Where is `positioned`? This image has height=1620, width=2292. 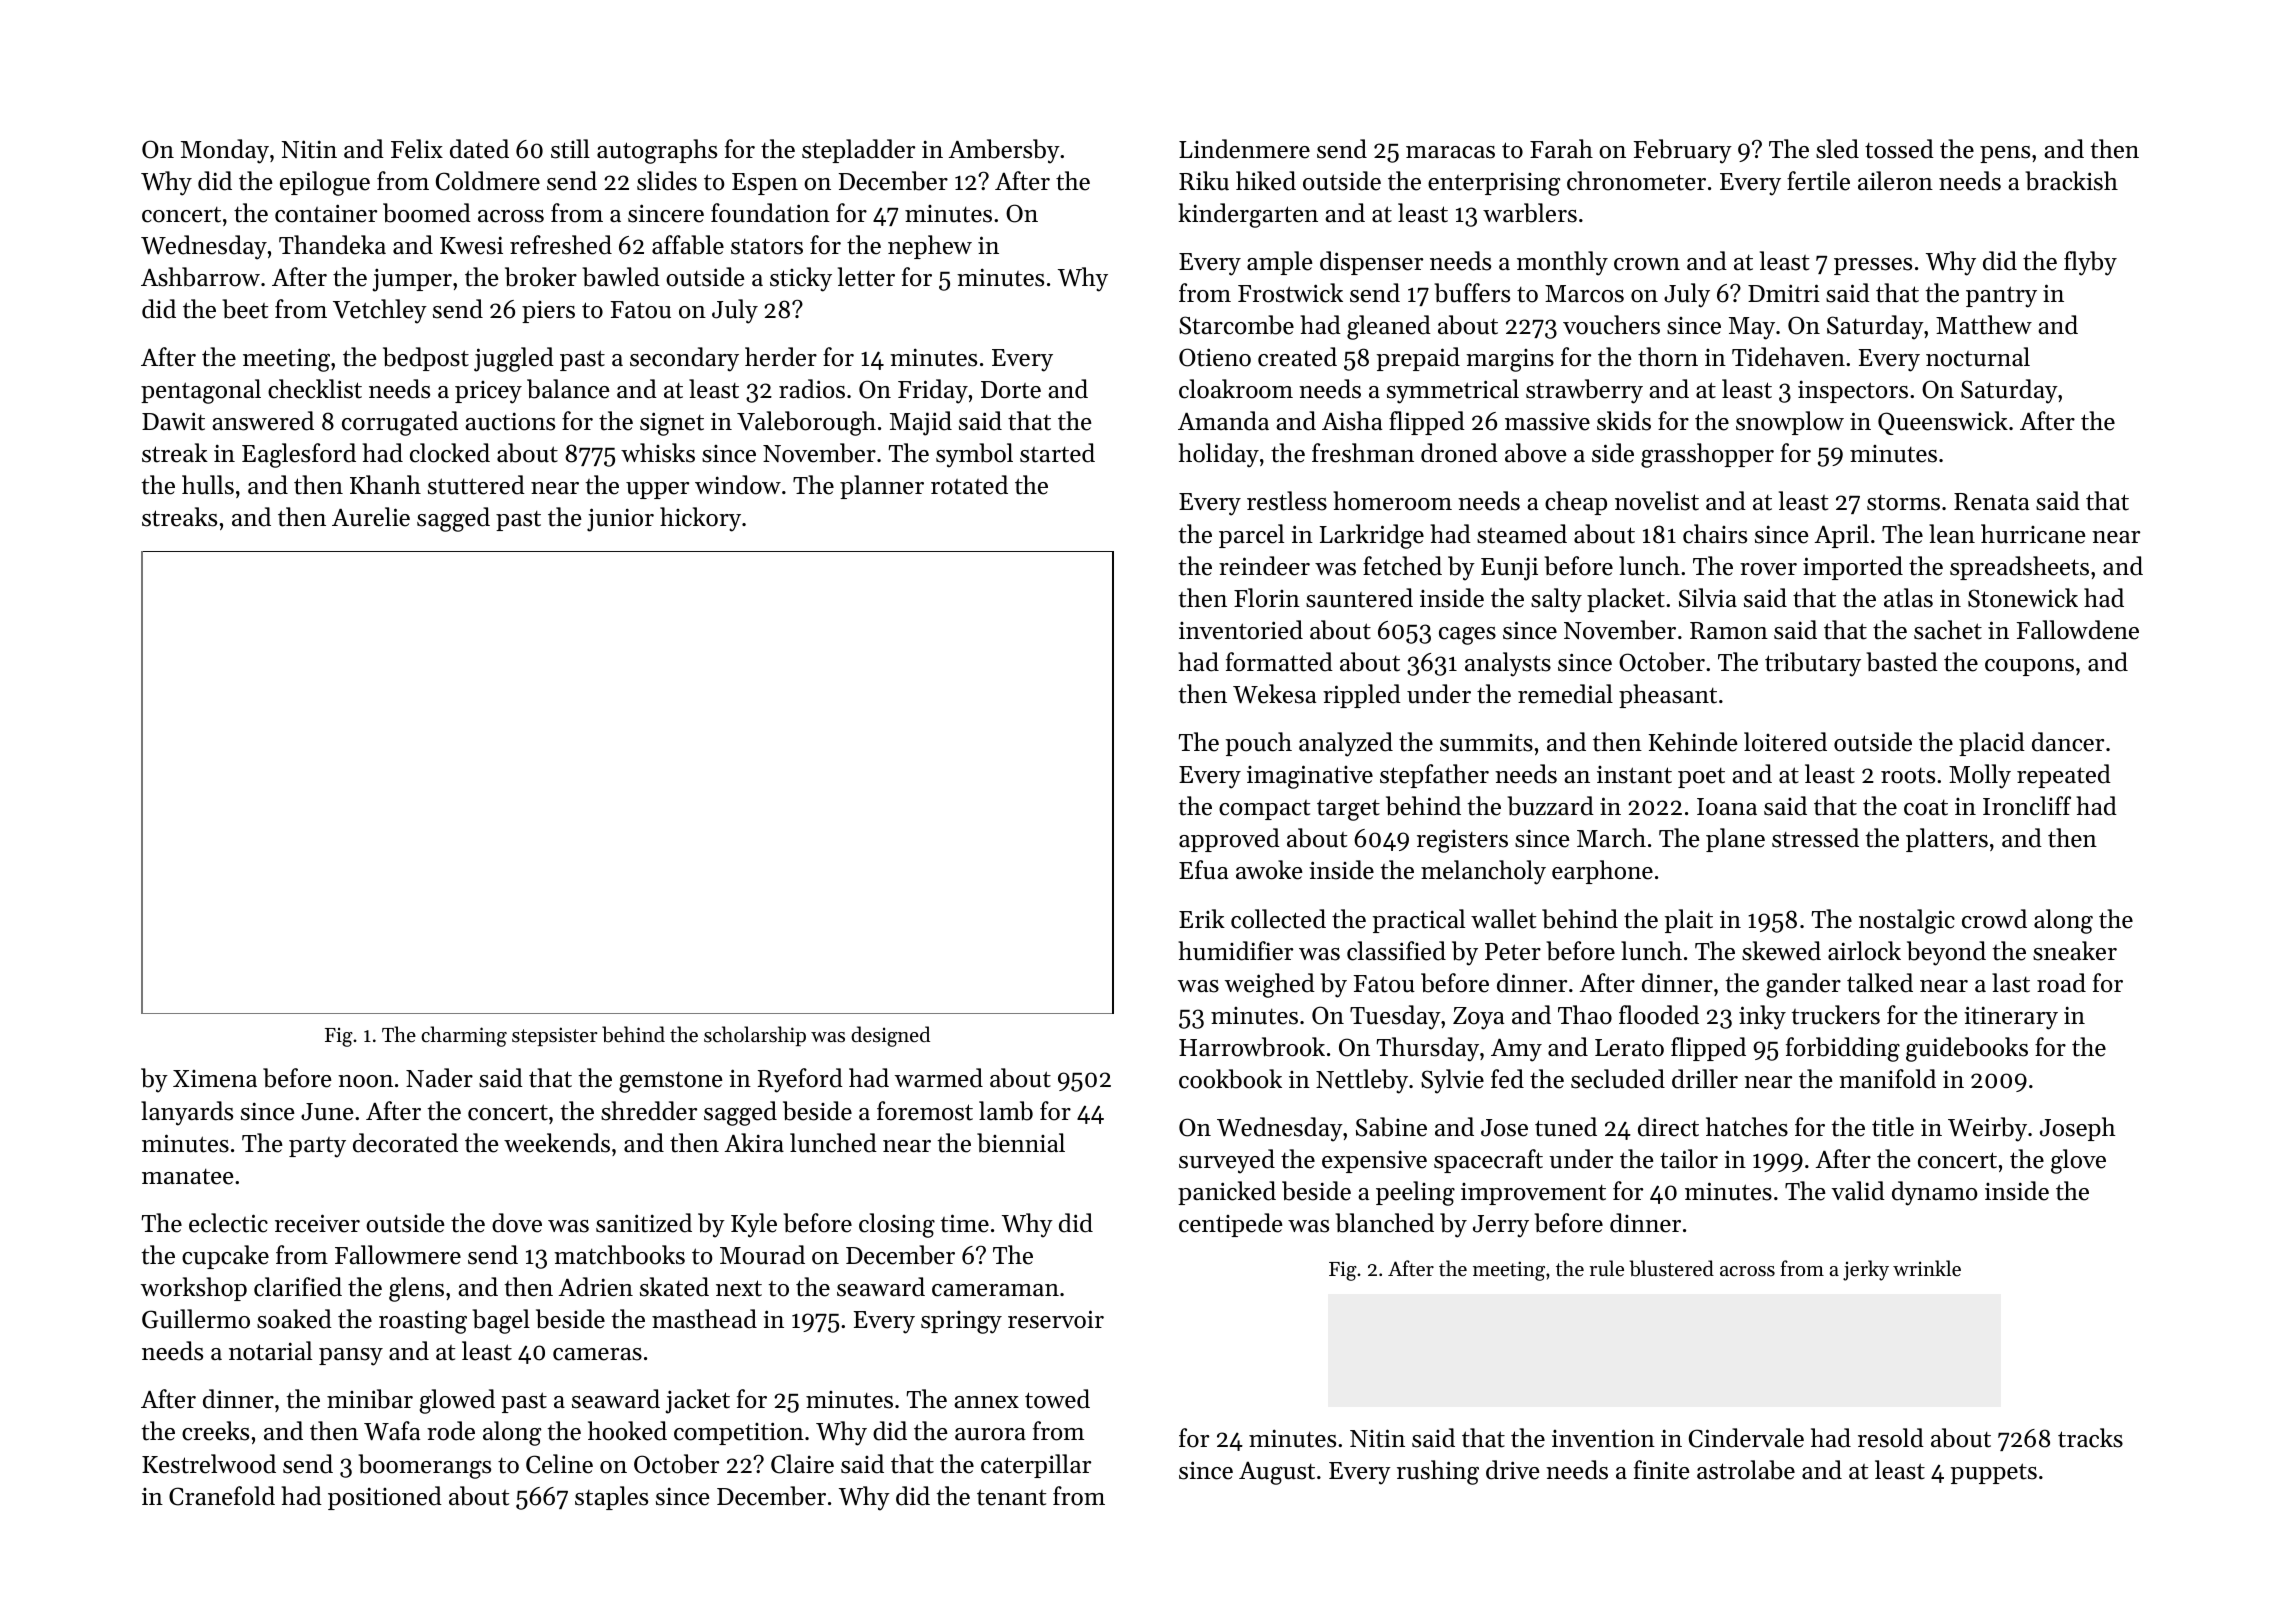
positioned is located at coordinates (385, 1498).
